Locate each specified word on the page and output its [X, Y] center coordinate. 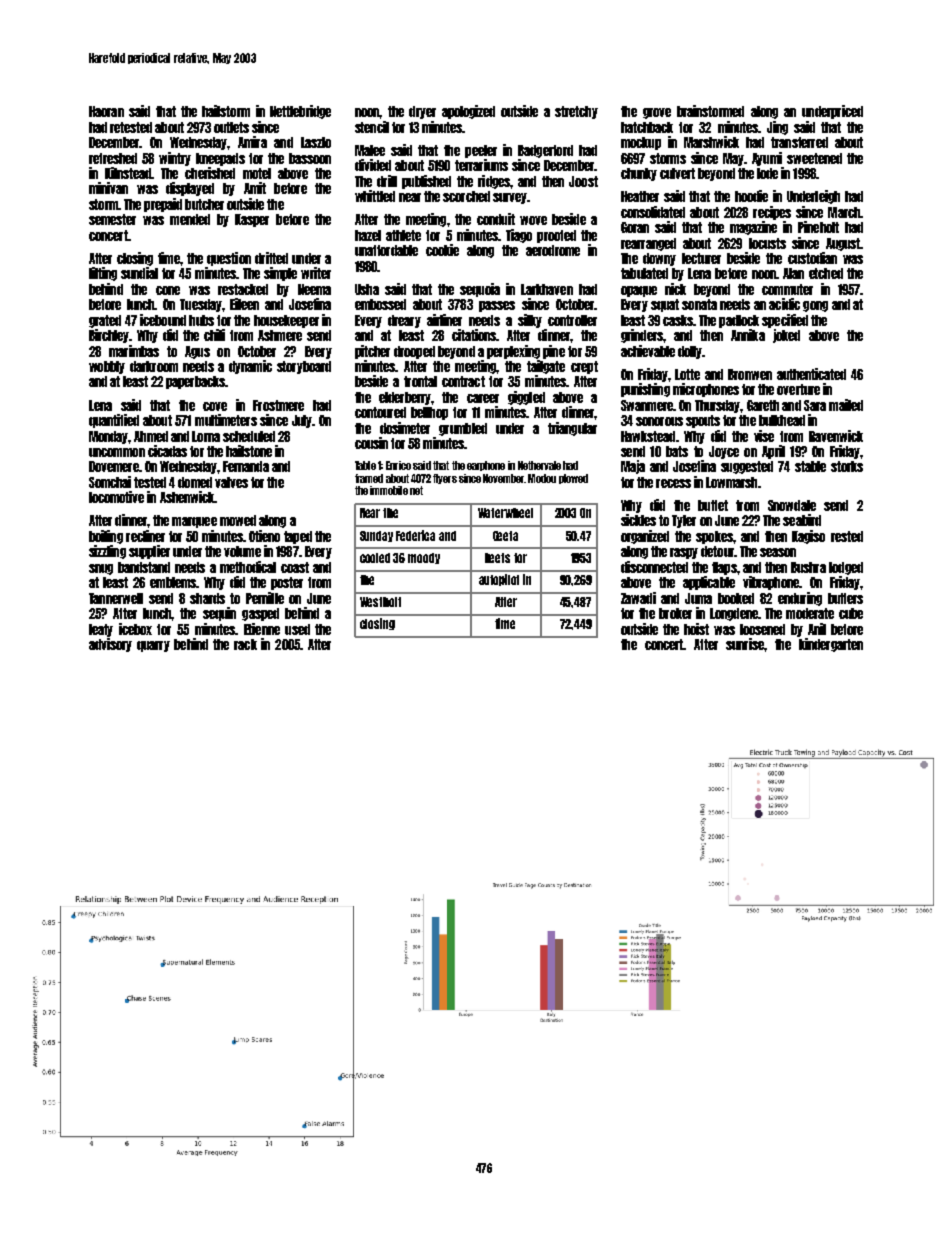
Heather [640, 196]
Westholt [380, 602]
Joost [583, 181]
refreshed [113, 158]
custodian [812, 258]
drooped [414, 352]
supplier [149, 552]
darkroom [154, 366]
